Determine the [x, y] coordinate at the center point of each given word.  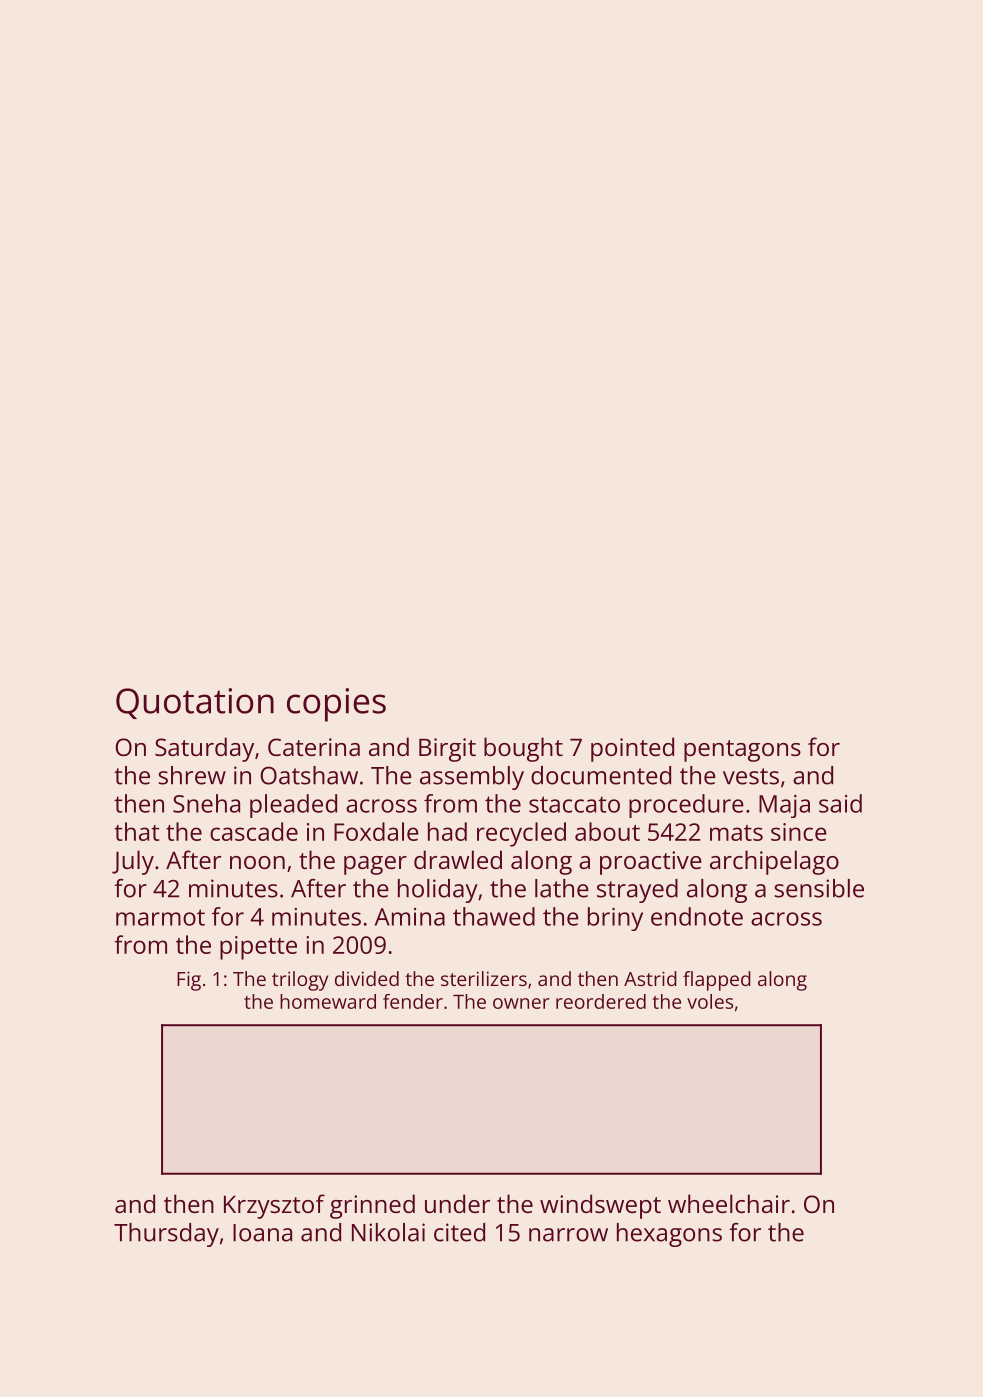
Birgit [447, 750]
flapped [717, 981]
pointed [632, 749]
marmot [160, 917]
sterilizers [484, 978]
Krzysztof [274, 1206]
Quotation [195, 703]
